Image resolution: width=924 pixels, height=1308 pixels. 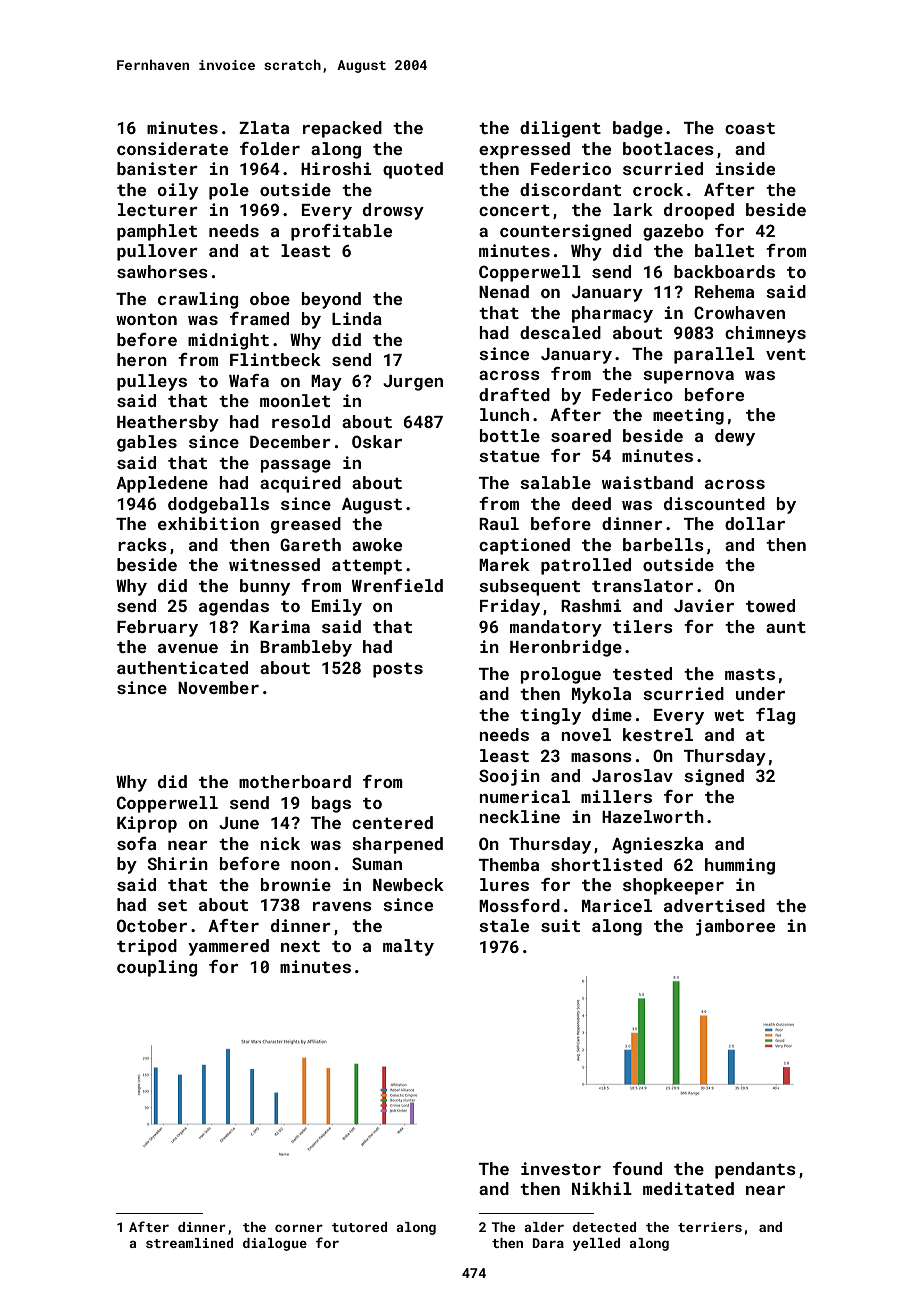 I want to click on Kiprop, so click(x=147, y=824).
